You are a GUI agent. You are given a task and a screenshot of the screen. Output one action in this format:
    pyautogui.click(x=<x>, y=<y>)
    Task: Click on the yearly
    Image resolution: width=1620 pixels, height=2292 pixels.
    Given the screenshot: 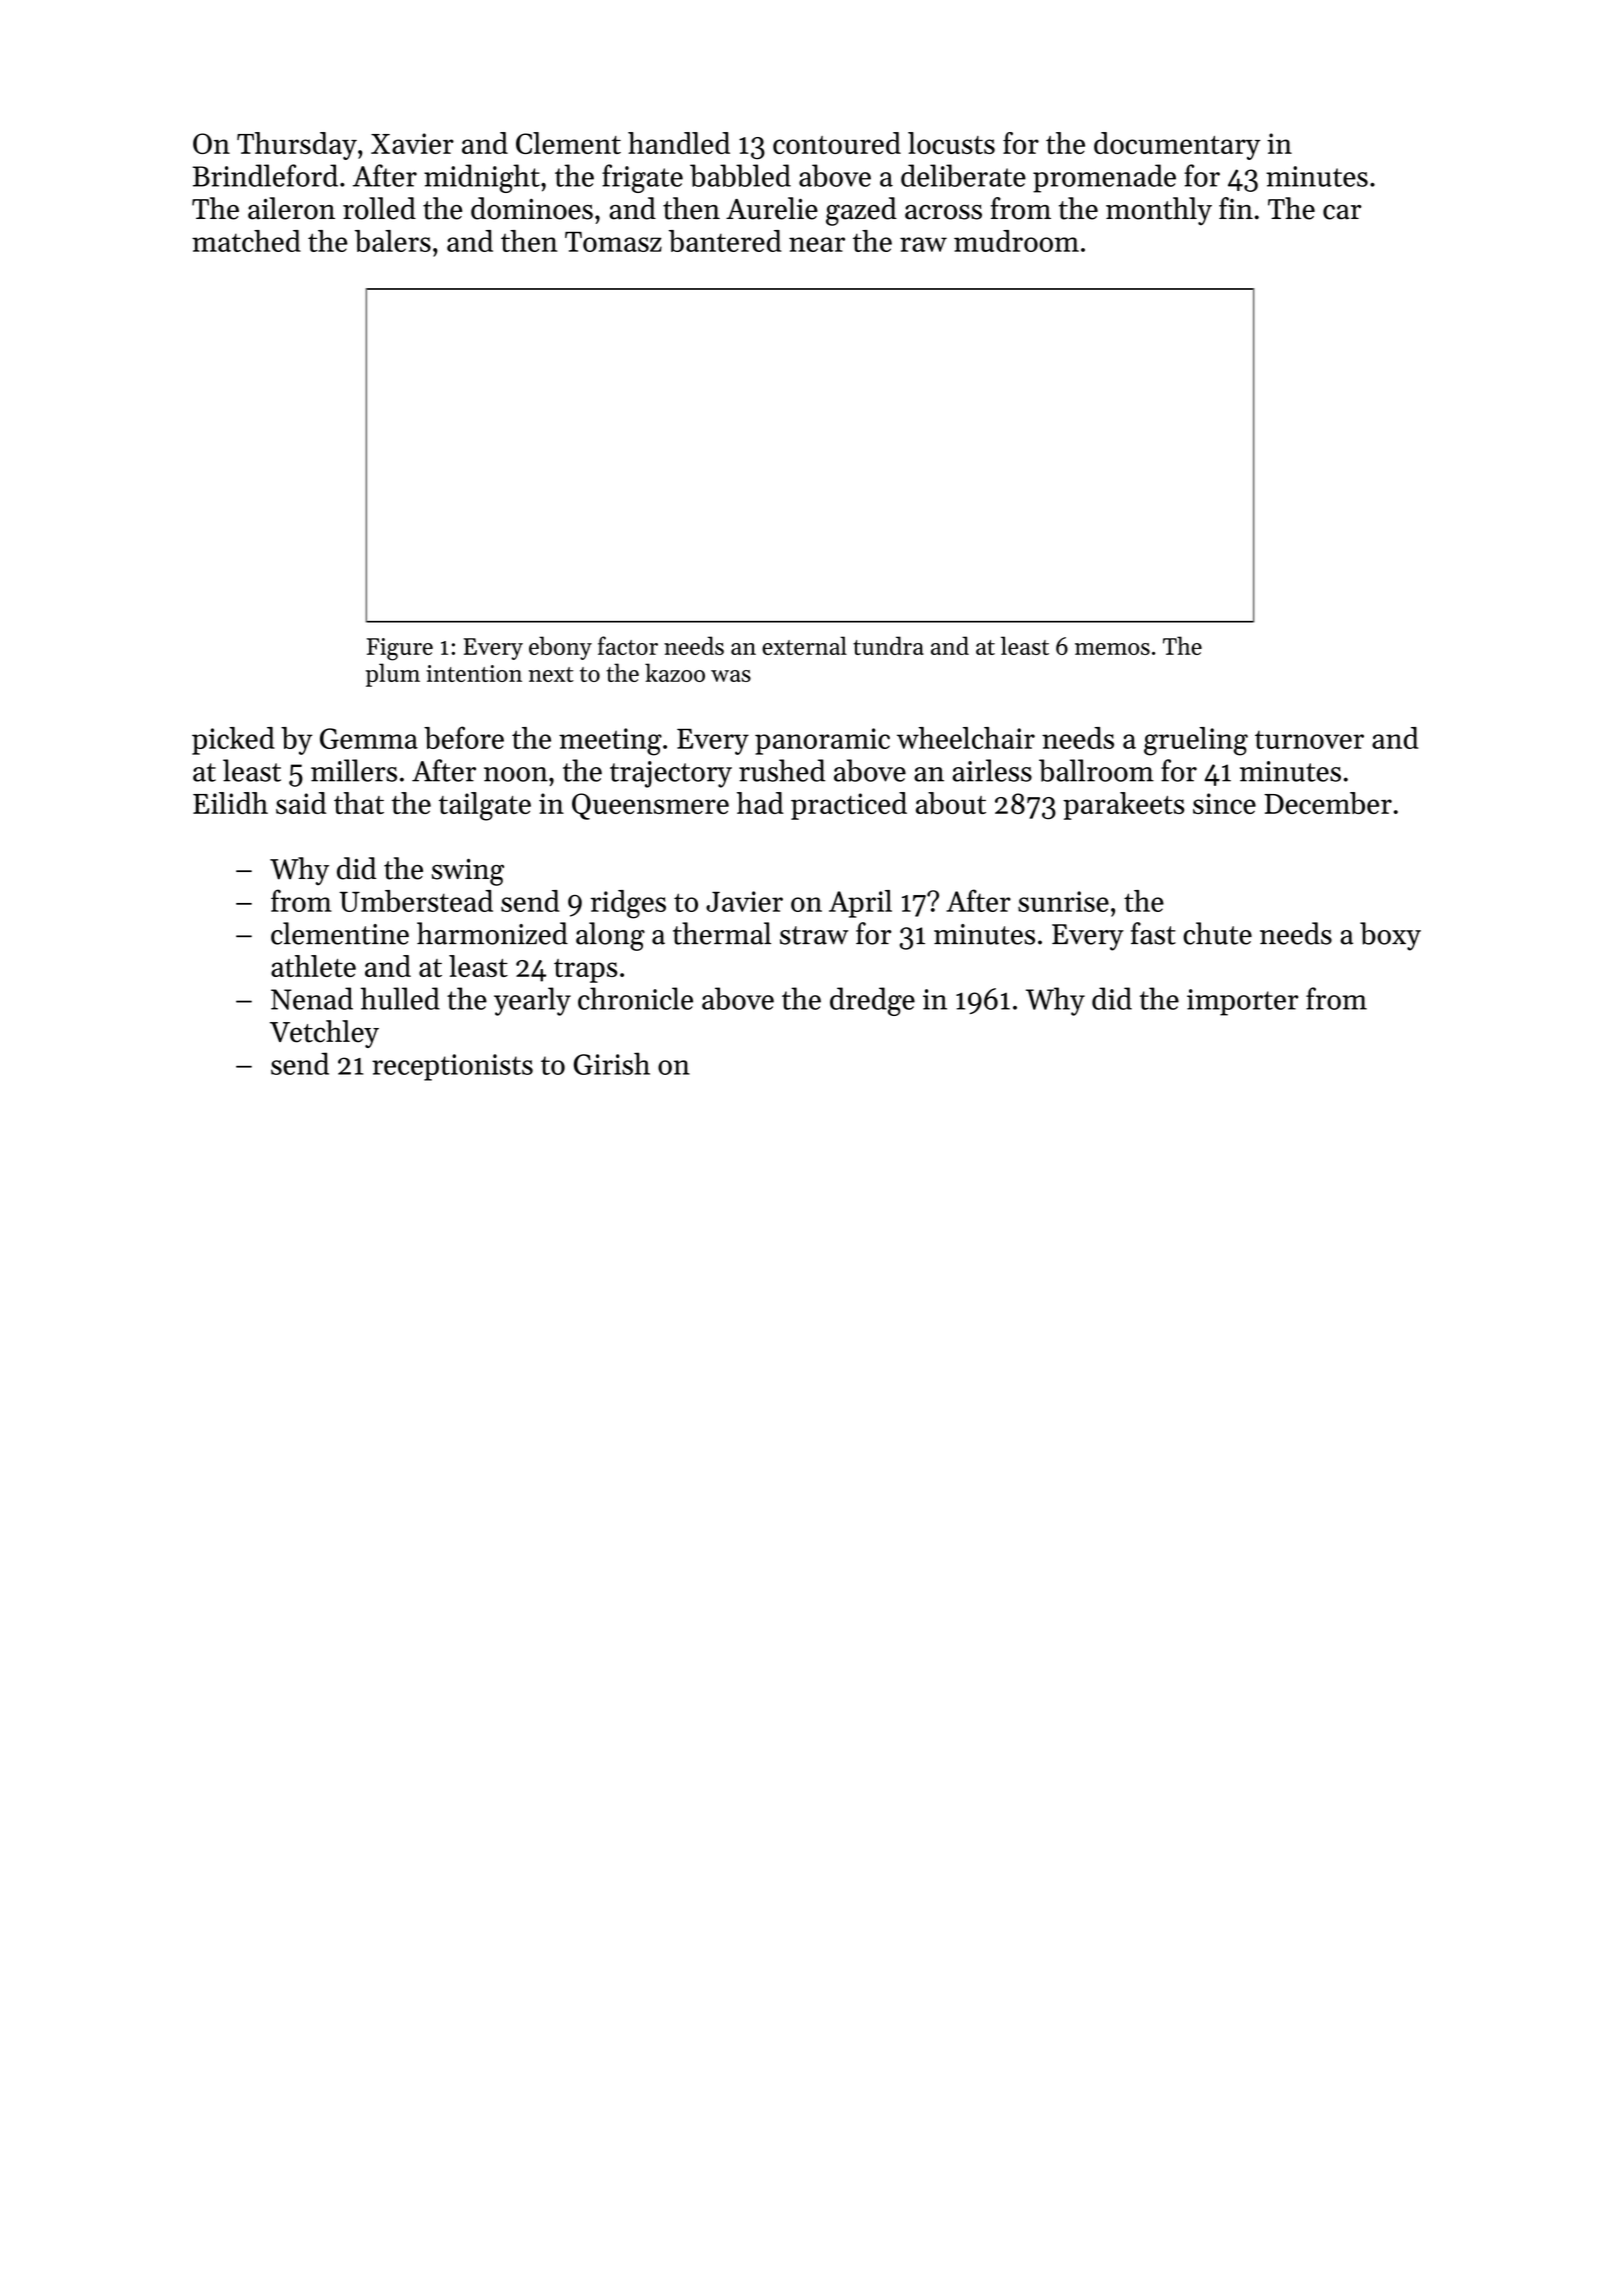 What is the action you would take?
    pyautogui.click(x=532, y=1001)
